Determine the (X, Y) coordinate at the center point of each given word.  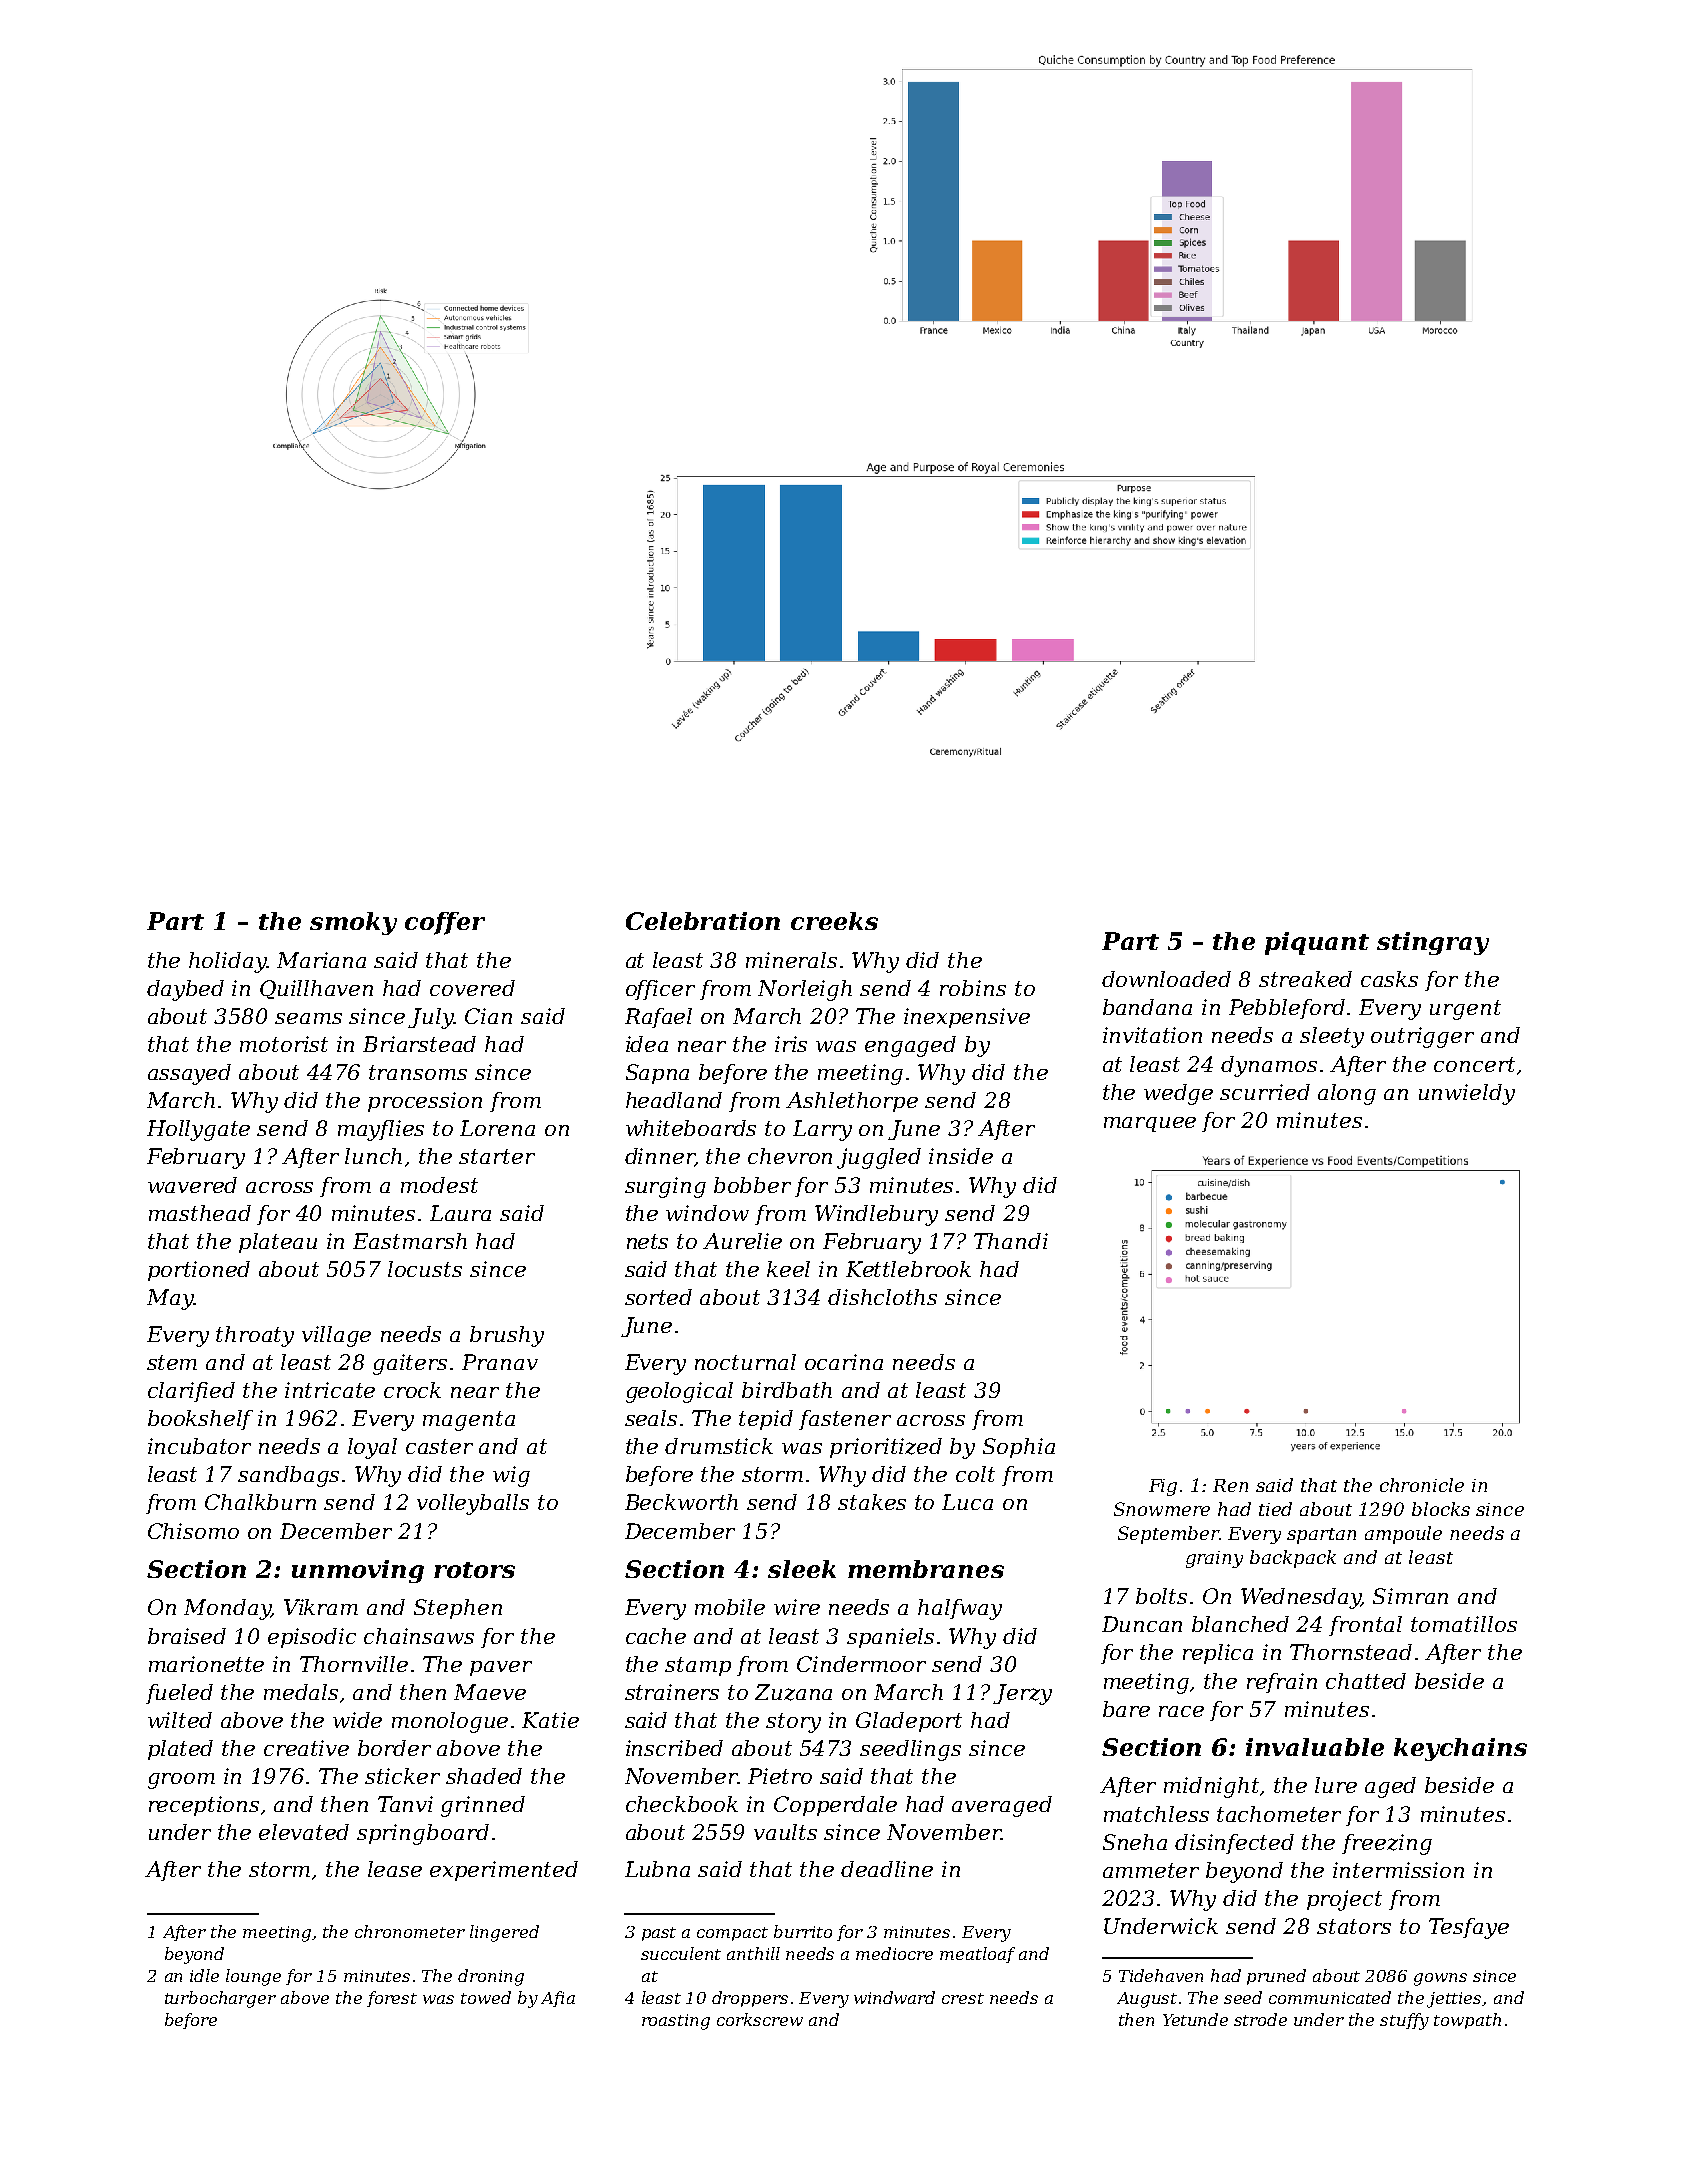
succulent (681, 1953)
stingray (1433, 943)
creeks (834, 921)
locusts (425, 1269)
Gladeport (909, 1722)
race (1181, 1711)
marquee (1150, 1124)
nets (647, 1241)
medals (301, 1692)
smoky (353, 923)
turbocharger (220, 1999)
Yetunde (1195, 2019)
